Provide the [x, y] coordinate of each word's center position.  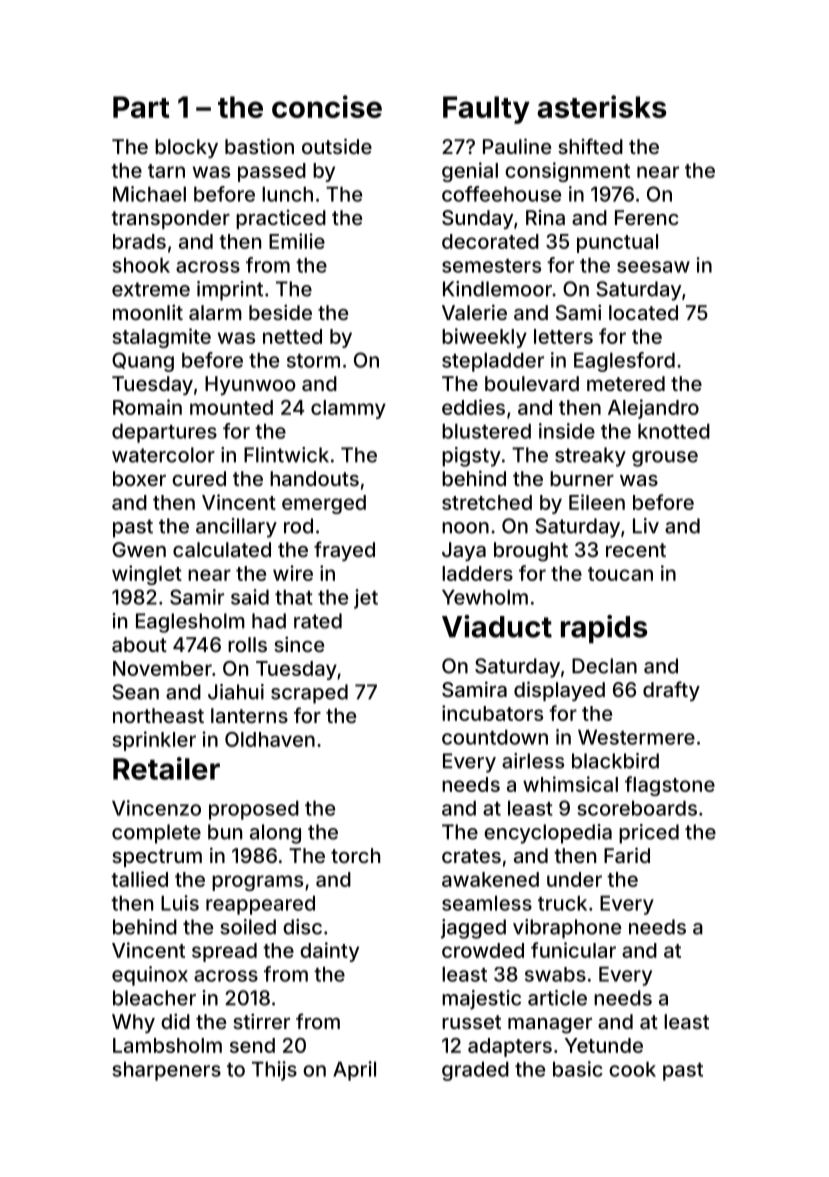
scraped [309, 694]
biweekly [484, 338]
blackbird [615, 761]
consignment [567, 172]
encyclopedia [548, 834]
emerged [324, 504]
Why [133, 1023]
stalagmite [161, 338]
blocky [186, 148]
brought [531, 552]
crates [471, 856]
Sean [135, 692]
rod [298, 526]
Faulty [486, 110]
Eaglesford [624, 362]
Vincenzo [156, 808]
